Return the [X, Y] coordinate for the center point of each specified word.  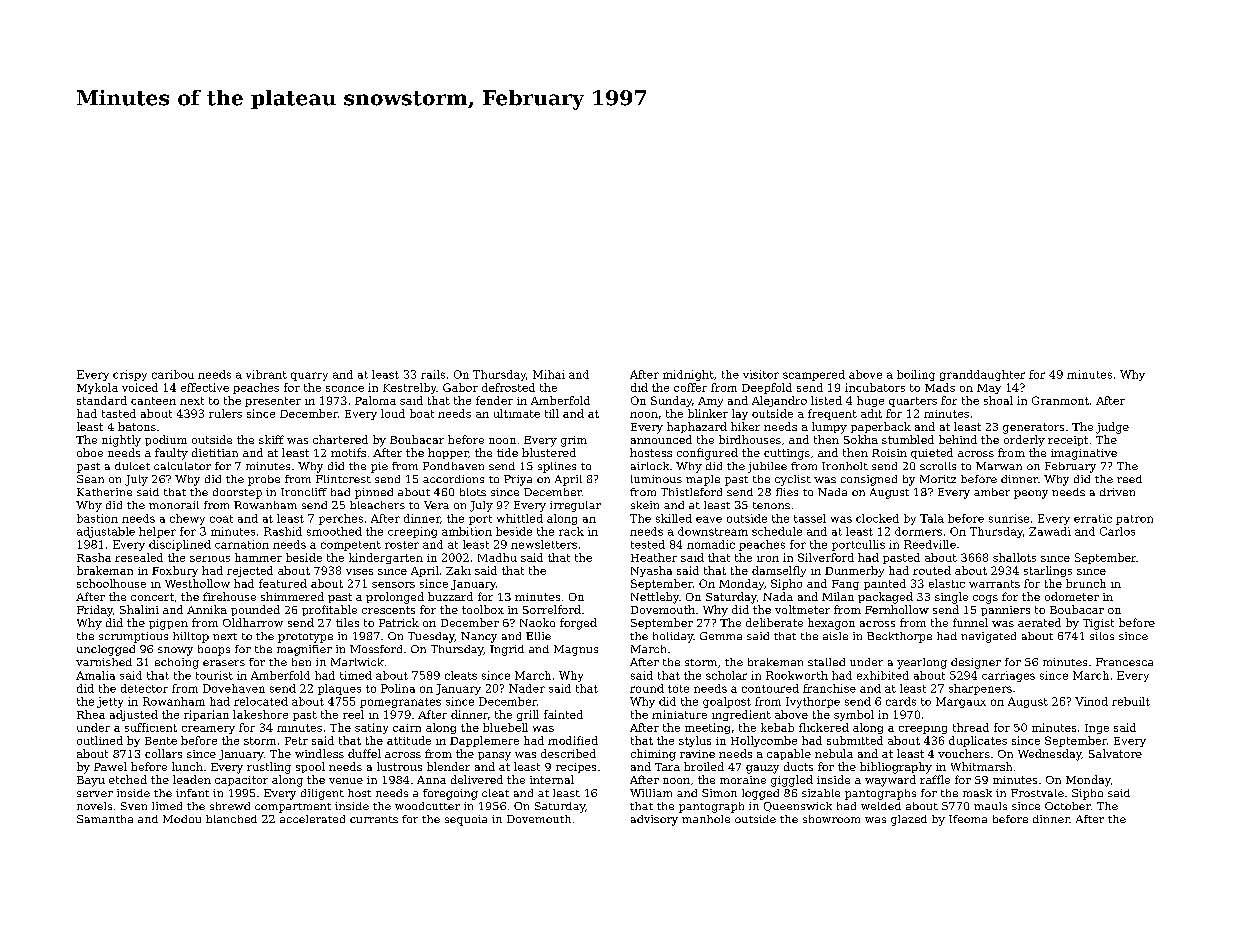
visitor [761, 374]
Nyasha [651, 571]
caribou [173, 374]
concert [152, 597]
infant [192, 793]
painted [885, 584]
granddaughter [982, 375]
